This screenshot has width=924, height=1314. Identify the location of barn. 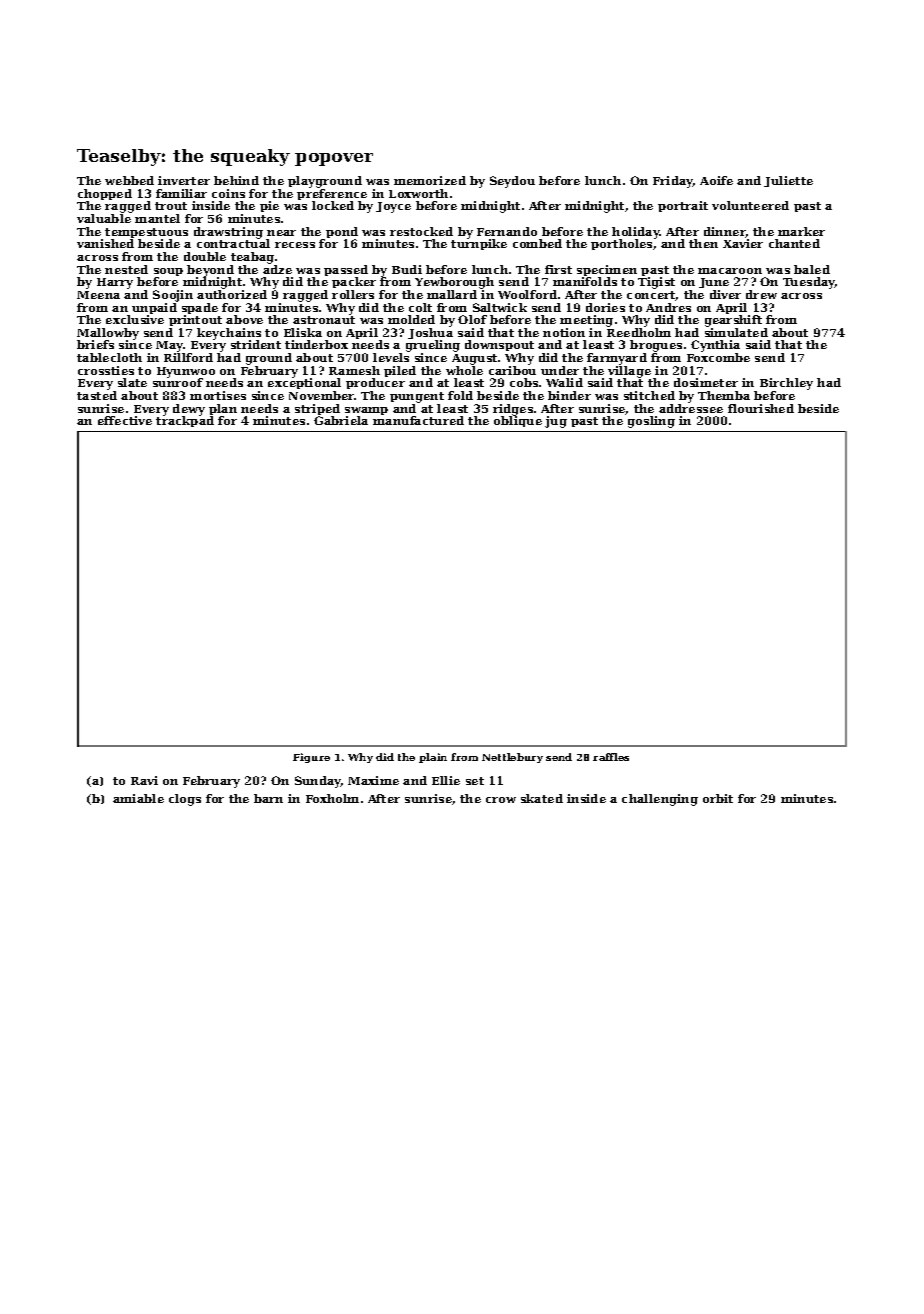
(268, 798).
